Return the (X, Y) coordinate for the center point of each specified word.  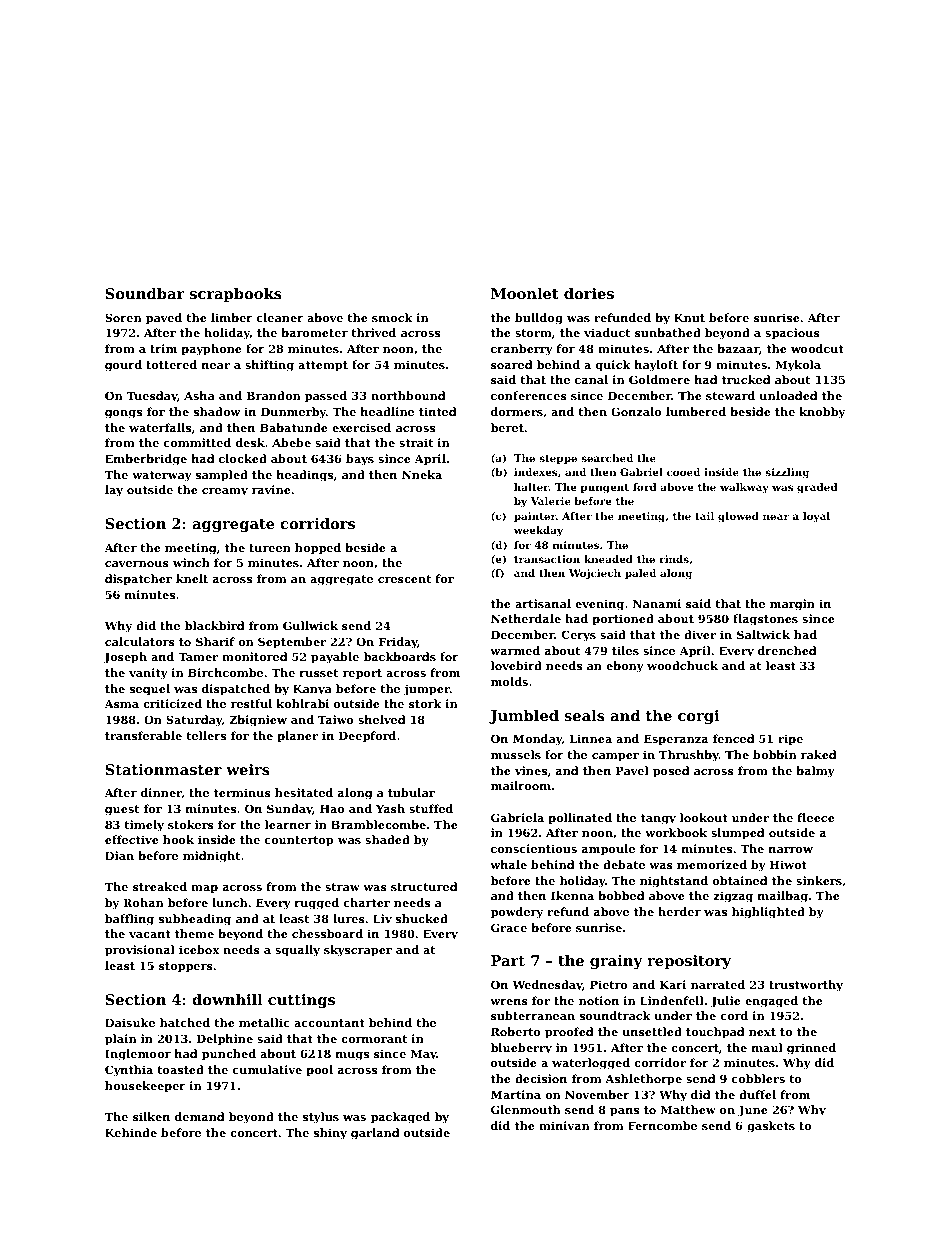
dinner (161, 793)
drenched (787, 650)
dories (589, 293)
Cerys (579, 636)
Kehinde (131, 1132)
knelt (192, 578)
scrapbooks (236, 295)
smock (392, 317)
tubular (411, 792)
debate (624, 864)
